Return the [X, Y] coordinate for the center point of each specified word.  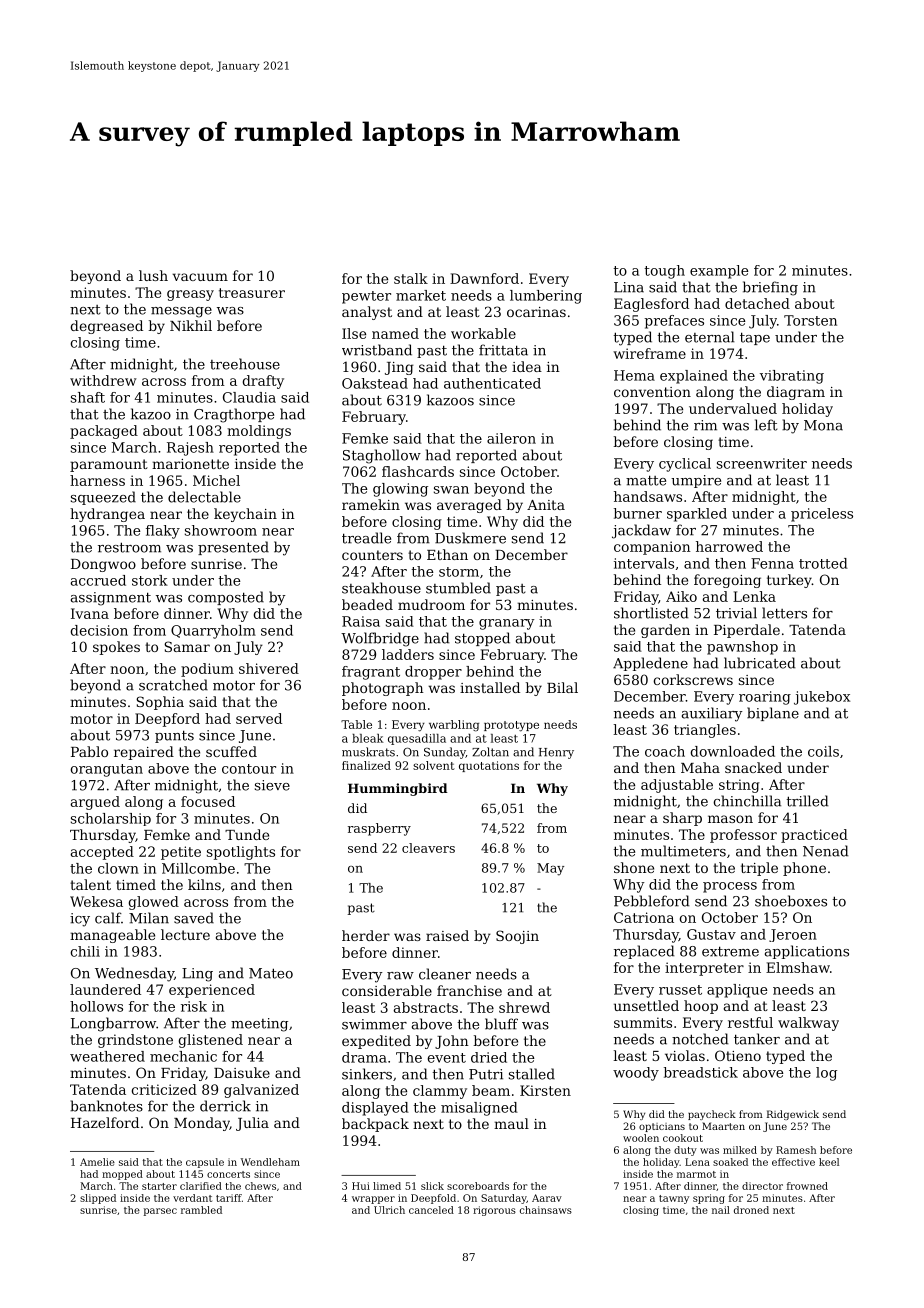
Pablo [89, 751]
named [395, 333]
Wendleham [270, 1162]
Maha [700, 767]
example [719, 272]
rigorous [494, 1211]
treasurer [252, 293]
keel [829, 1162]
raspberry [379, 829]
